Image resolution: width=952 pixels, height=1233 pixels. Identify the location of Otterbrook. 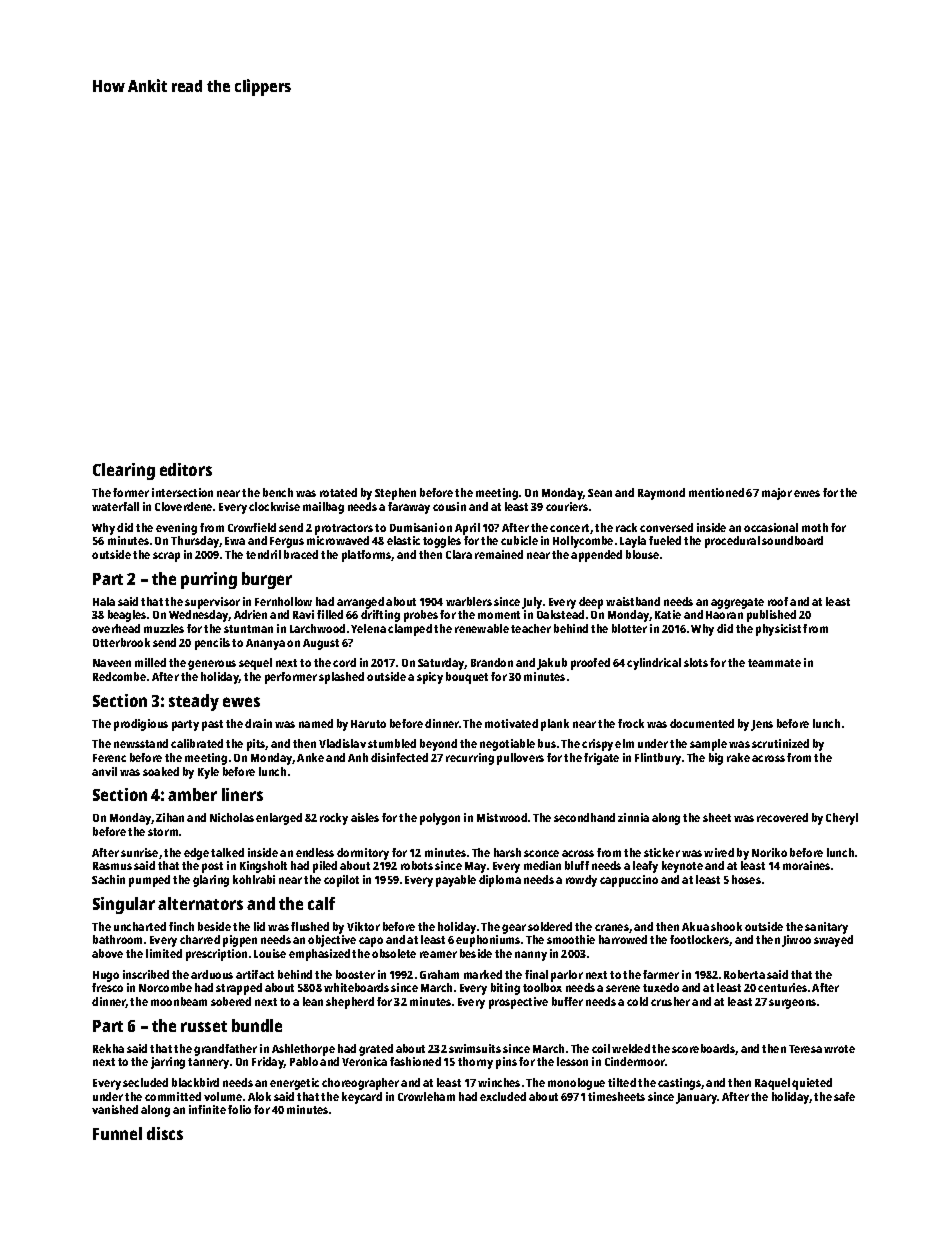
(121, 642).
